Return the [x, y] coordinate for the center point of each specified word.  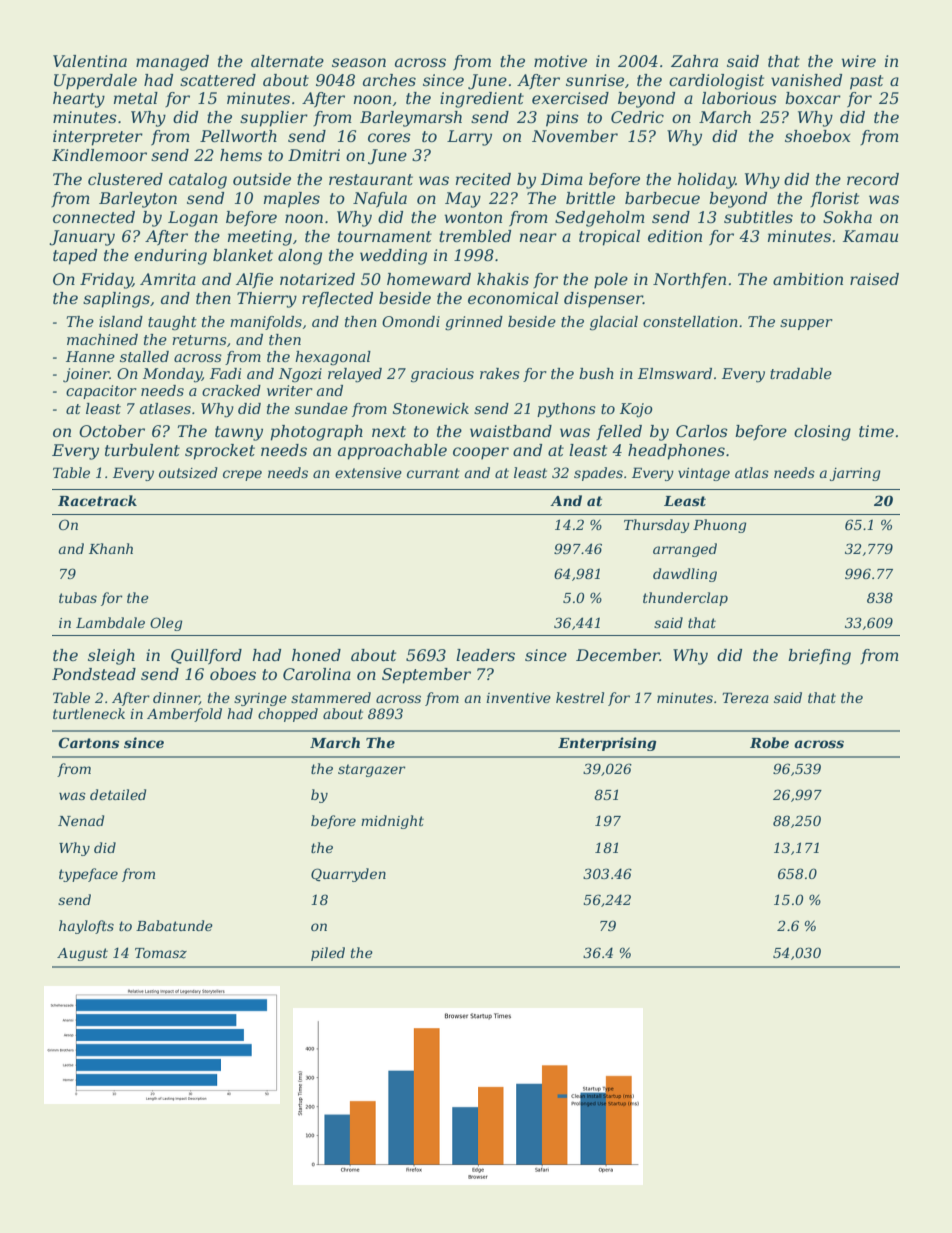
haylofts [86, 927]
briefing [819, 657]
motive [560, 61]
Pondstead [94, 674]
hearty [79, 100]
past [866, 82]
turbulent [142, 450]
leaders [485, 655]
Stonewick [431, 408]
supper [806, 324]
